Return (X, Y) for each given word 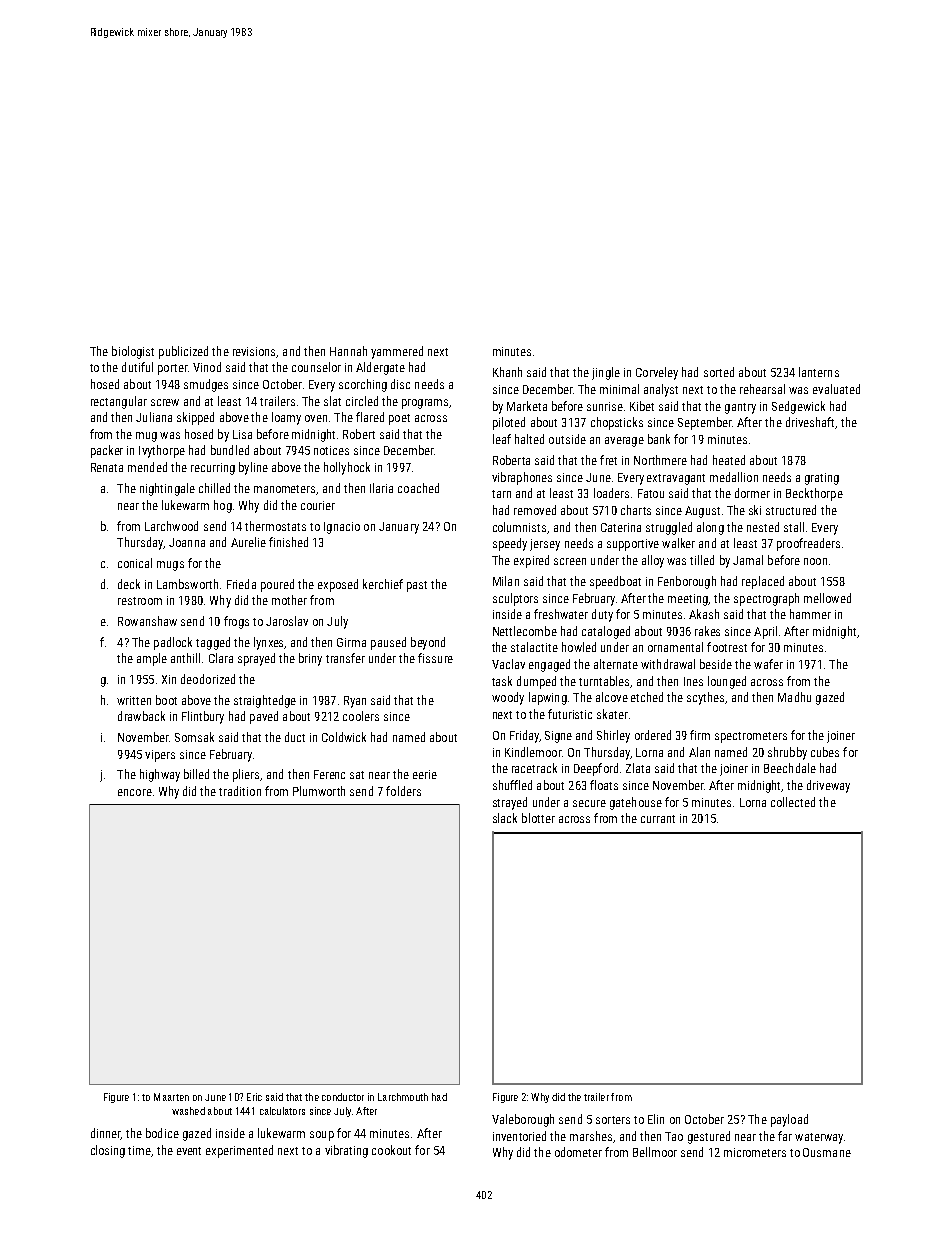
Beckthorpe (814, 494)
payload (789, 1120)
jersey (545, 545)
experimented (239, 1151)
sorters (613, 1120)
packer (107, 451)
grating (822, 479)
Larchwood (171, 526)
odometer (578, 1152)
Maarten (171, 1097)
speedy (510, 544)
